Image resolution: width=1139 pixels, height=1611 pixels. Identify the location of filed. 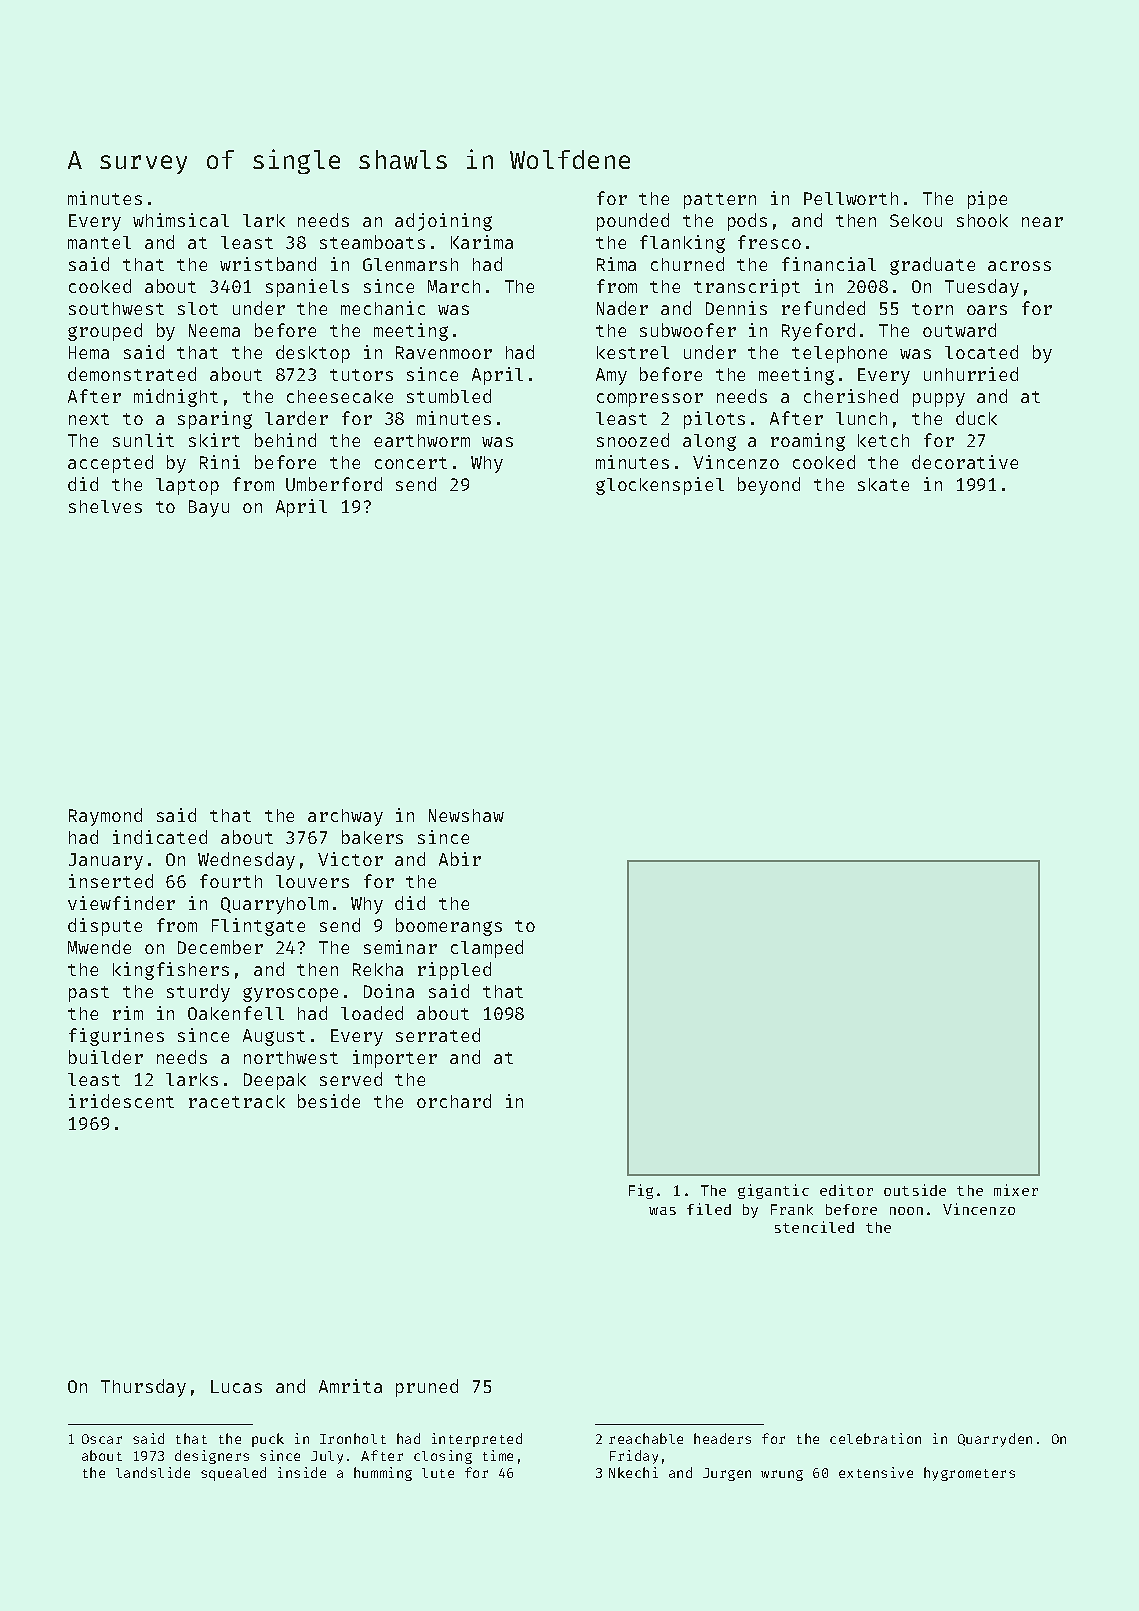
(709, 1209).
